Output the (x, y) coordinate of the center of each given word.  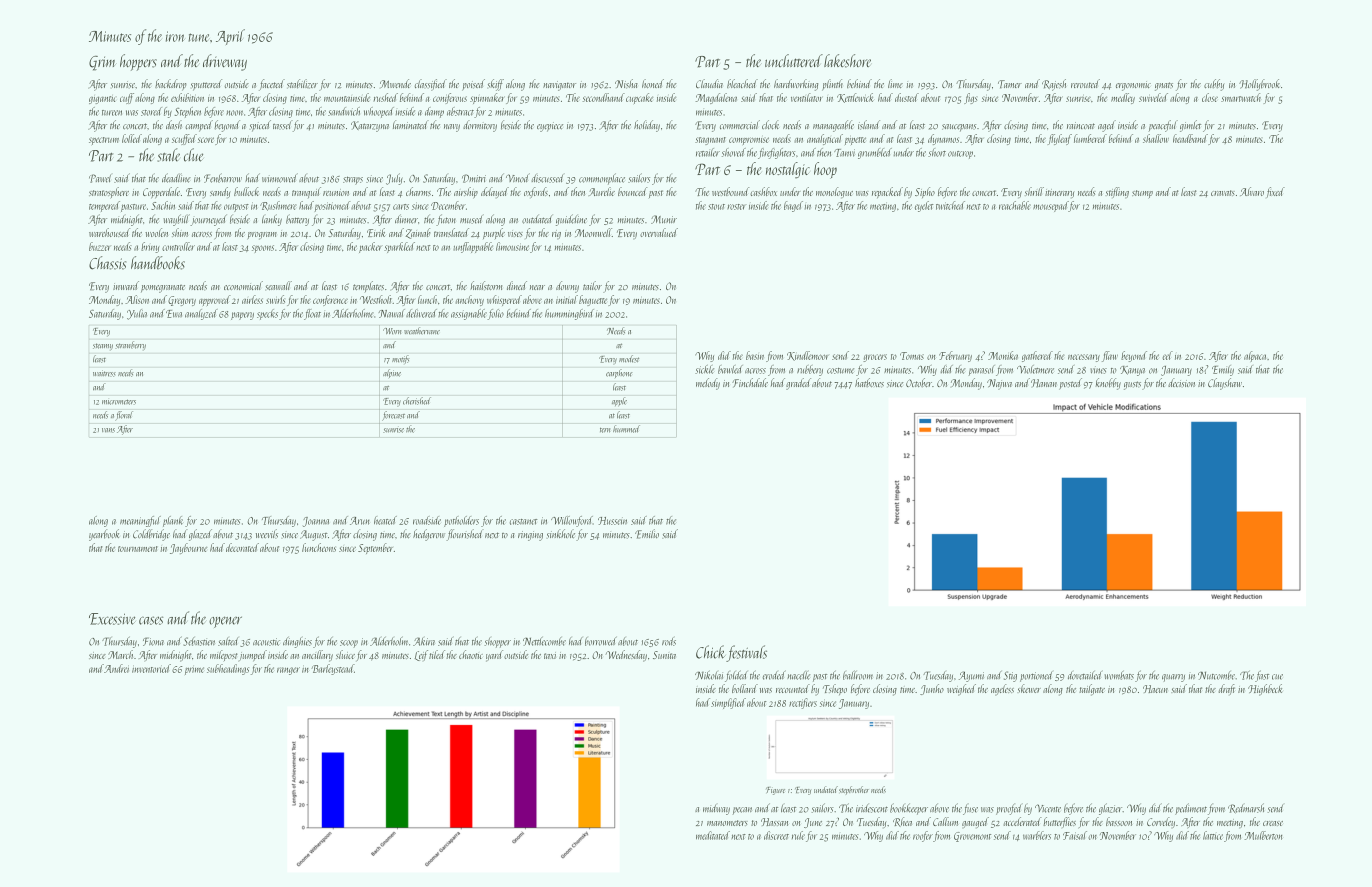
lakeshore (847, 61)
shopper (497, 642)
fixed (1275, 192)
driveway (225, 62)
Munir (664, 219)
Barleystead (332, 669)
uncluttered (794, 60)
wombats (1119, 675)
